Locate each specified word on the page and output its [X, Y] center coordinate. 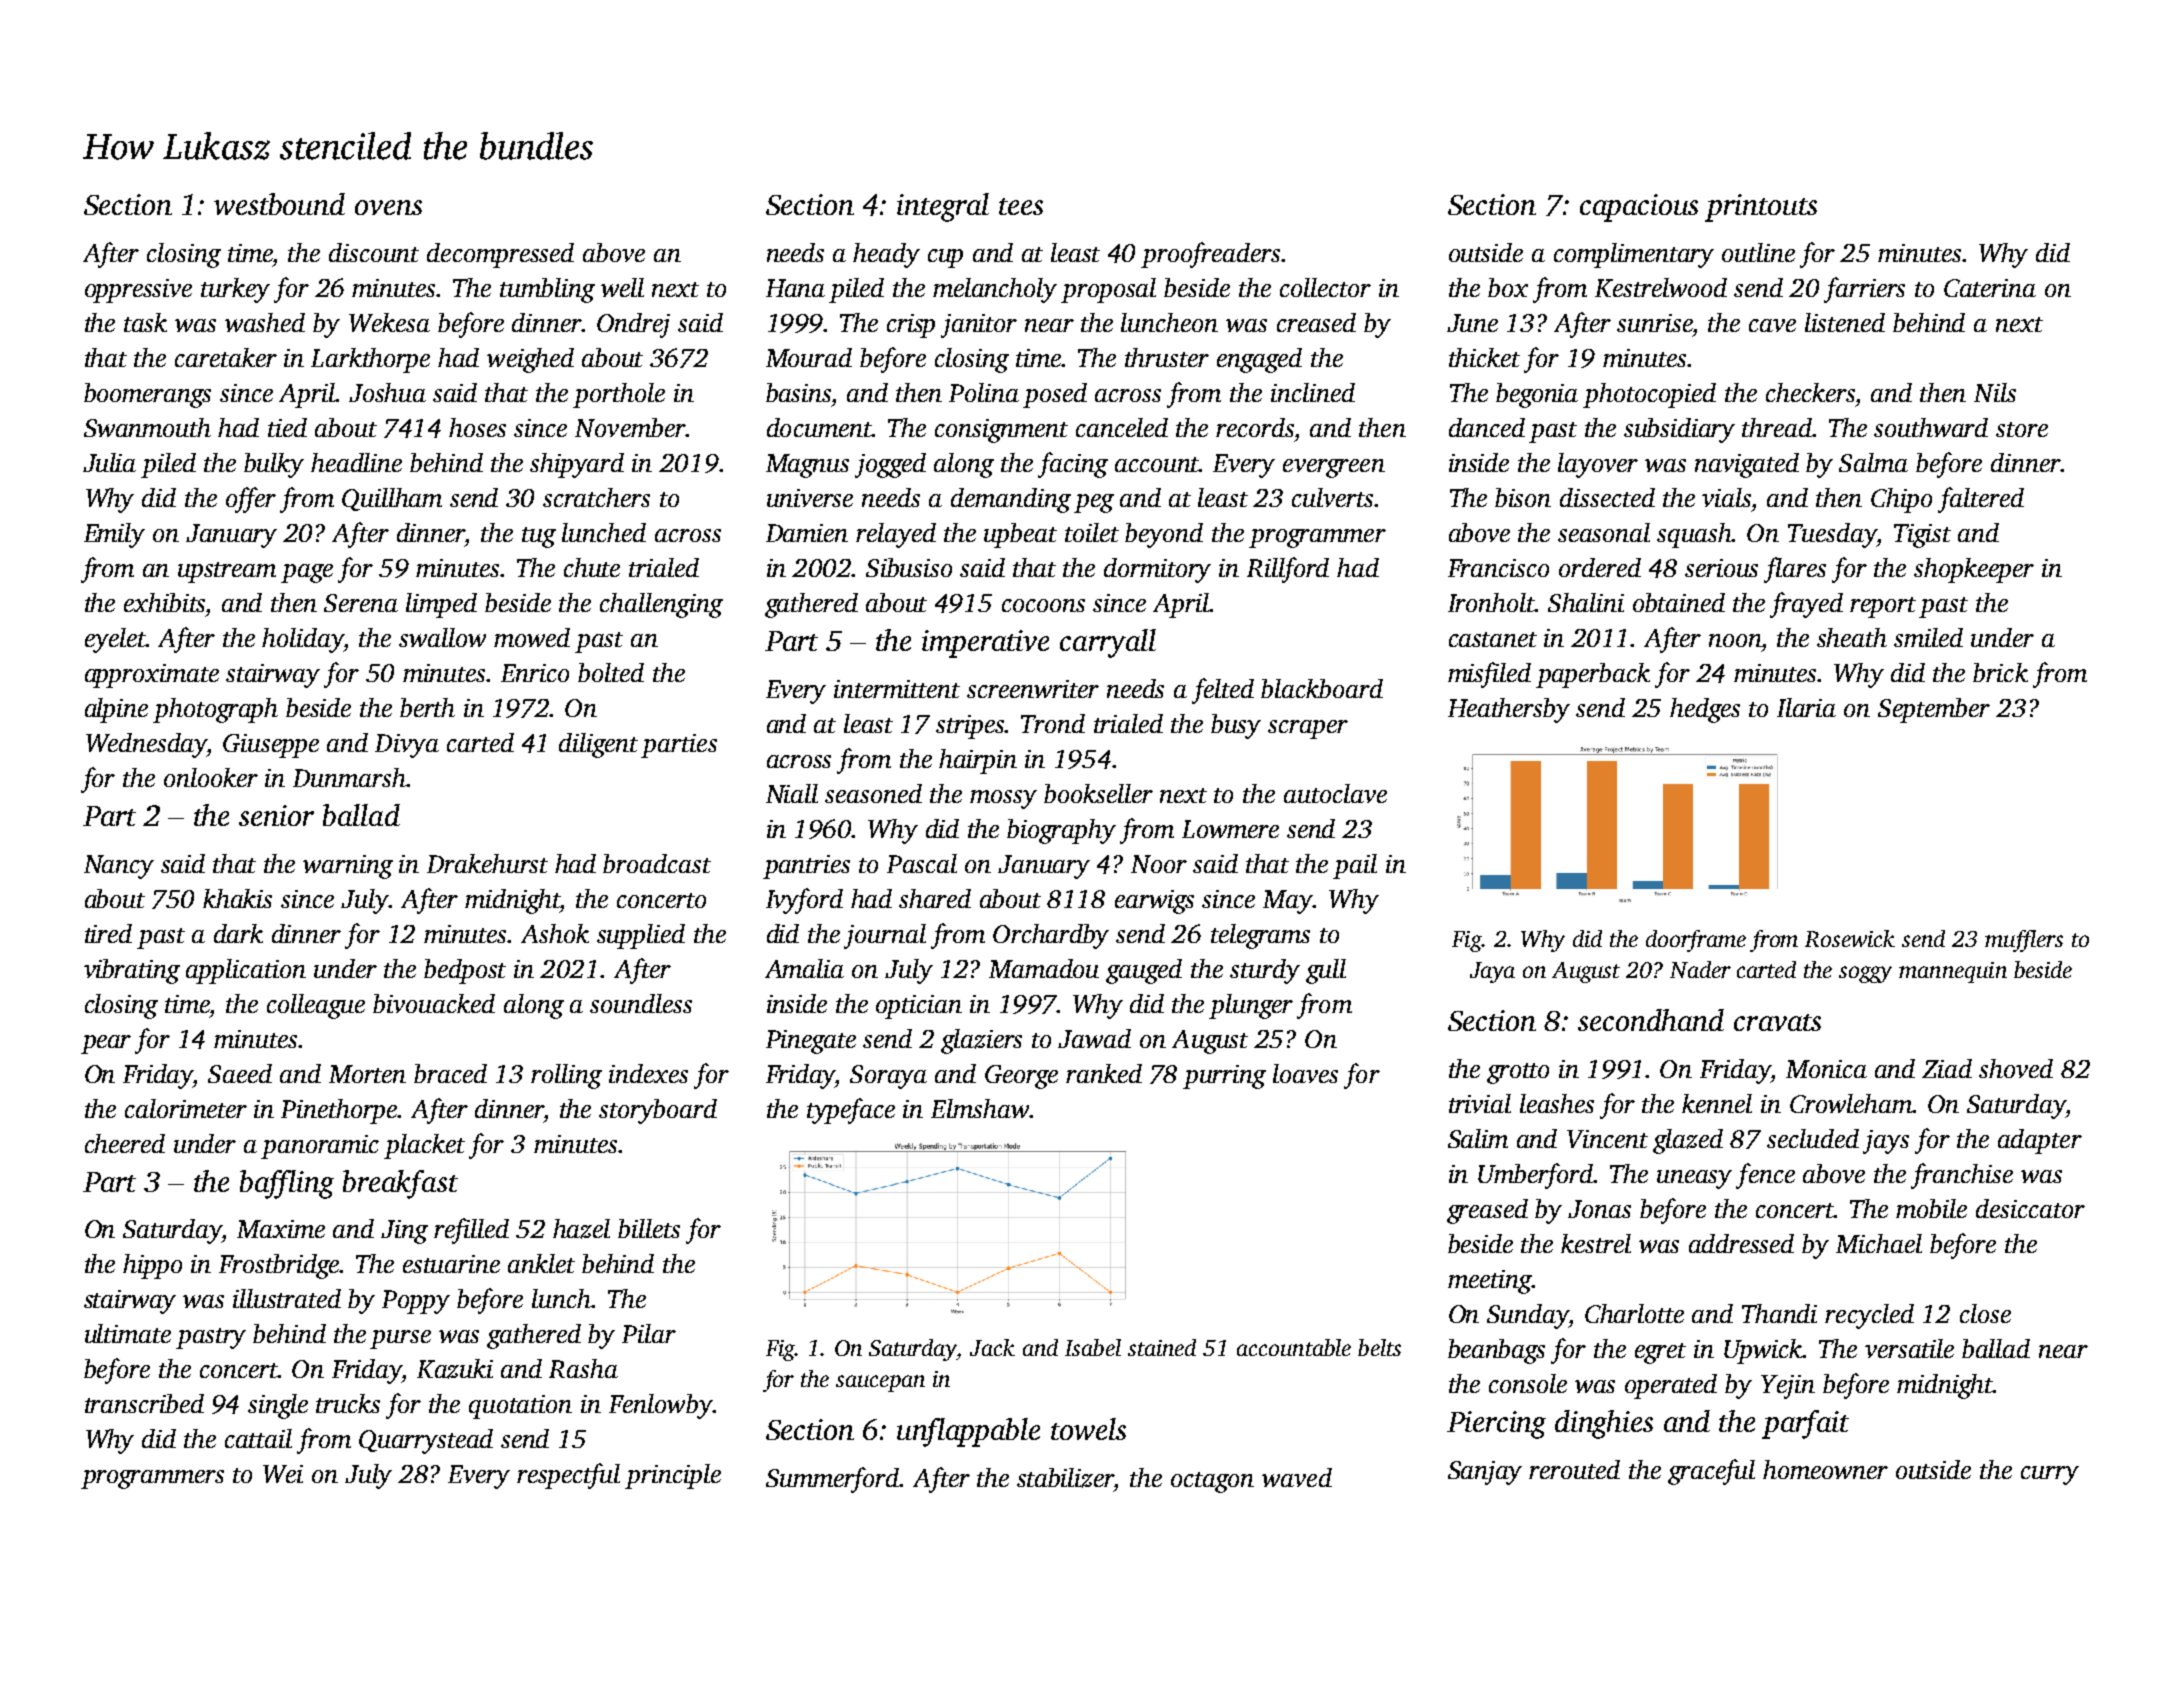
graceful [1711, 1472]
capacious [1639, 208]
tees [1021, 206]
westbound [279, 204]
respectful [568, 1476]
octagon [1212, 1482]
